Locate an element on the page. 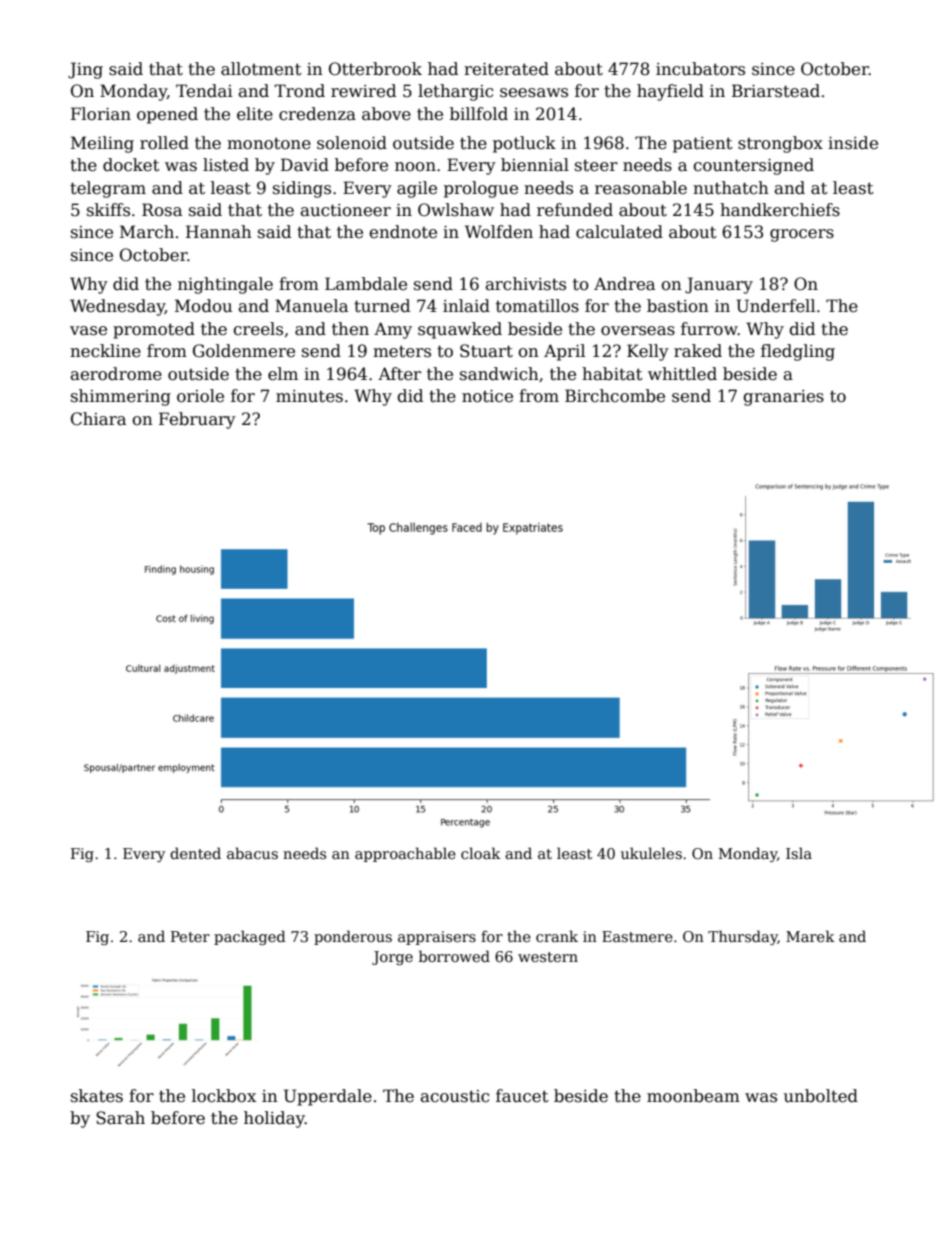  holiday is located at coordinates (274, 1119).
